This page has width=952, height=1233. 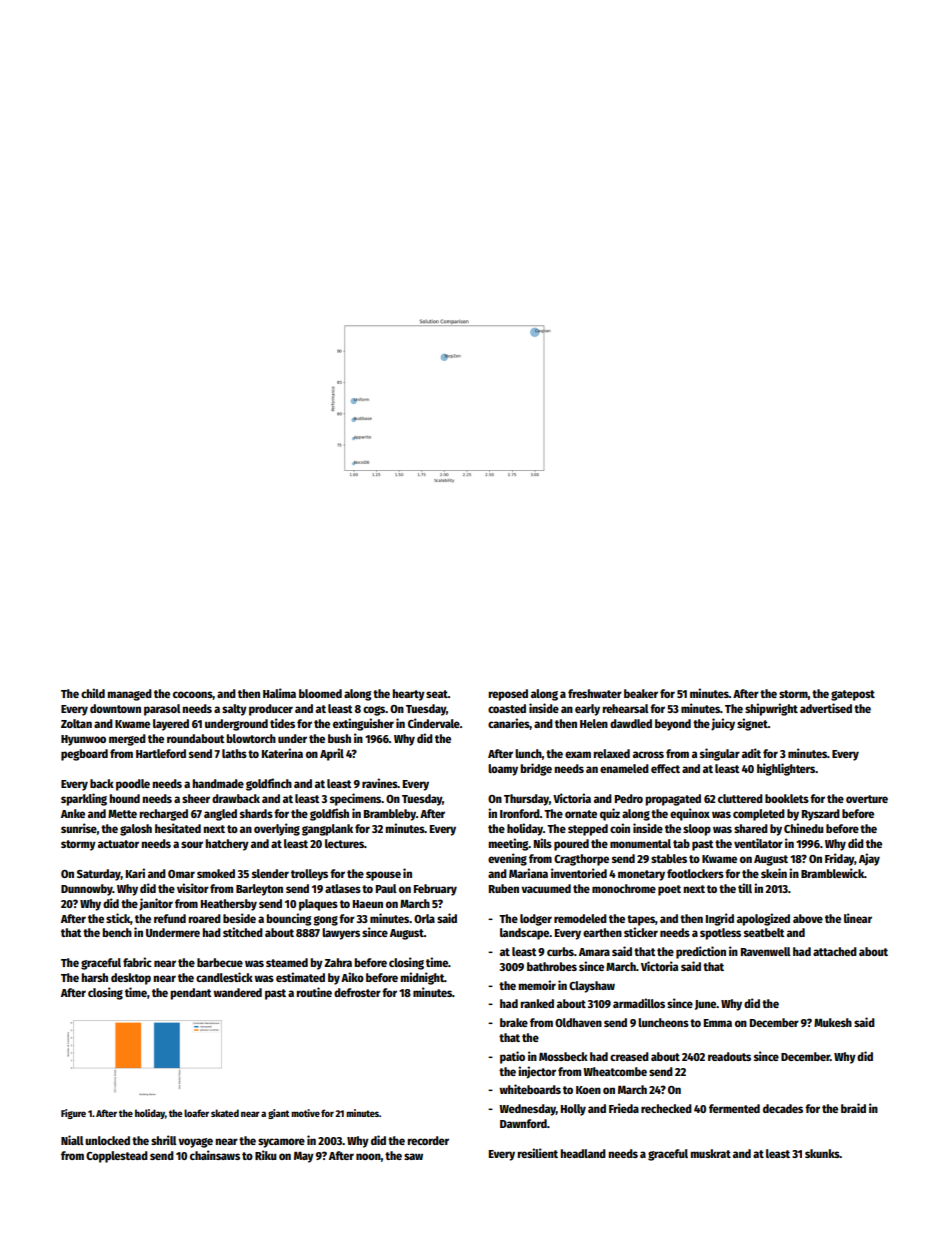 I want to click on child, so click(x=93, y=693).
